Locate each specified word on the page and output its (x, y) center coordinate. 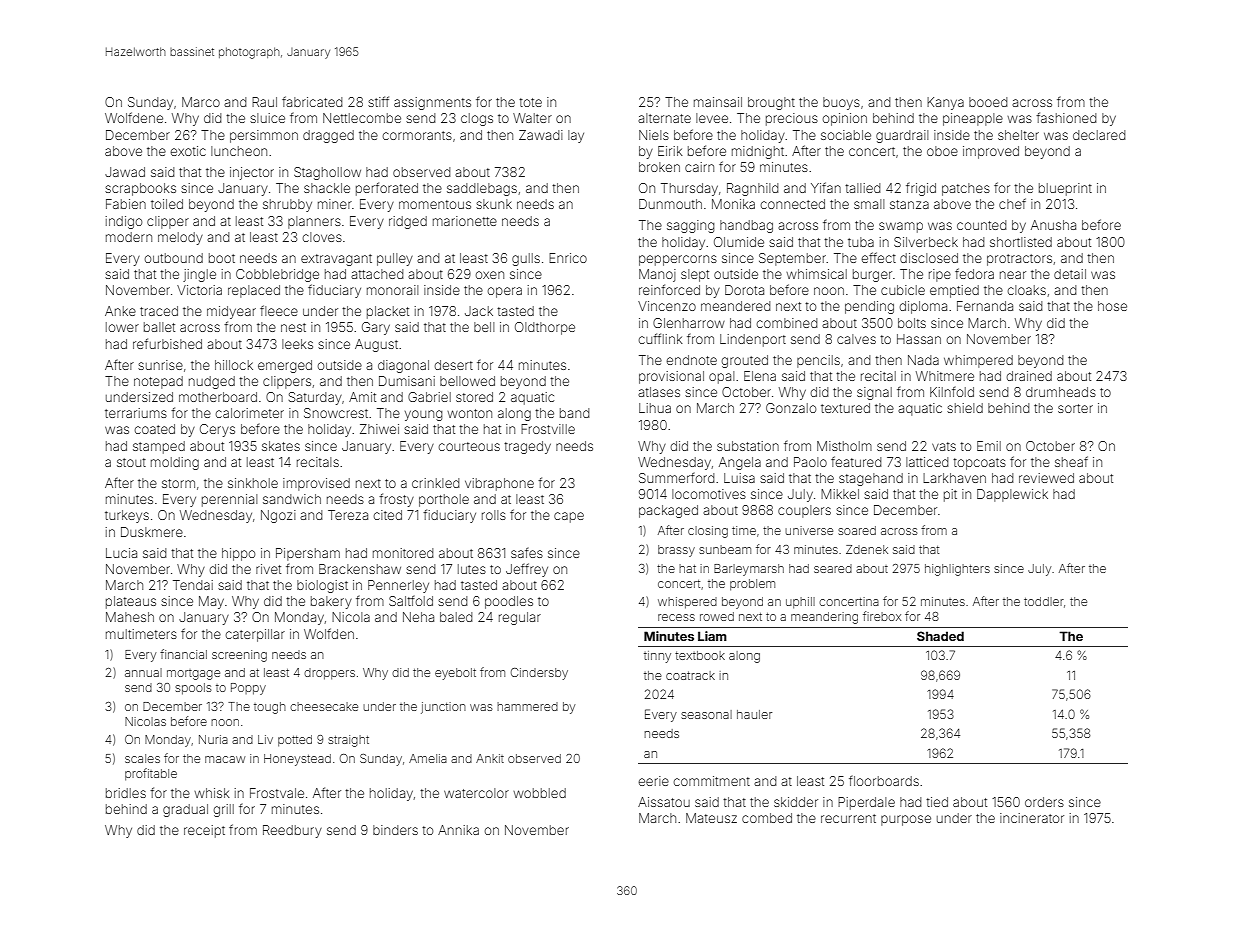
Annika (458, 830)
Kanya (945, 103)
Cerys (217, 430)
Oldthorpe (545, 328)
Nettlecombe (362, 118)
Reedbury (292, 831)
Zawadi (541, 135)
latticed (927, 462)
